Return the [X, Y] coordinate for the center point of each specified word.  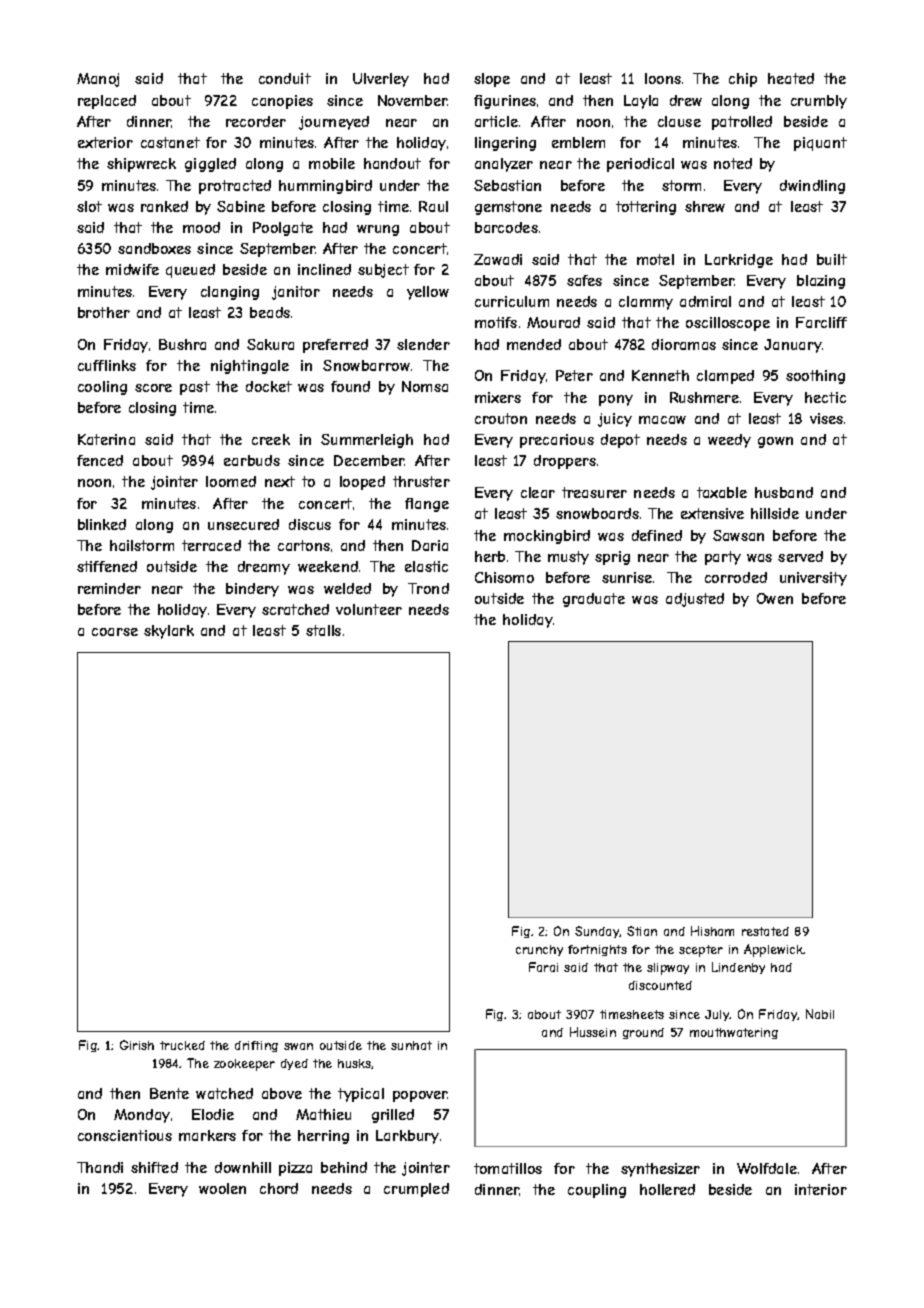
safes [584, 280]
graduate [594, 600]
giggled [210, 165]
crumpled [416, 1190]
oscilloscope [728, 324]
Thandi [100, 1167]
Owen [775, 598]
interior [821, 1189]
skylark [169, 632]
